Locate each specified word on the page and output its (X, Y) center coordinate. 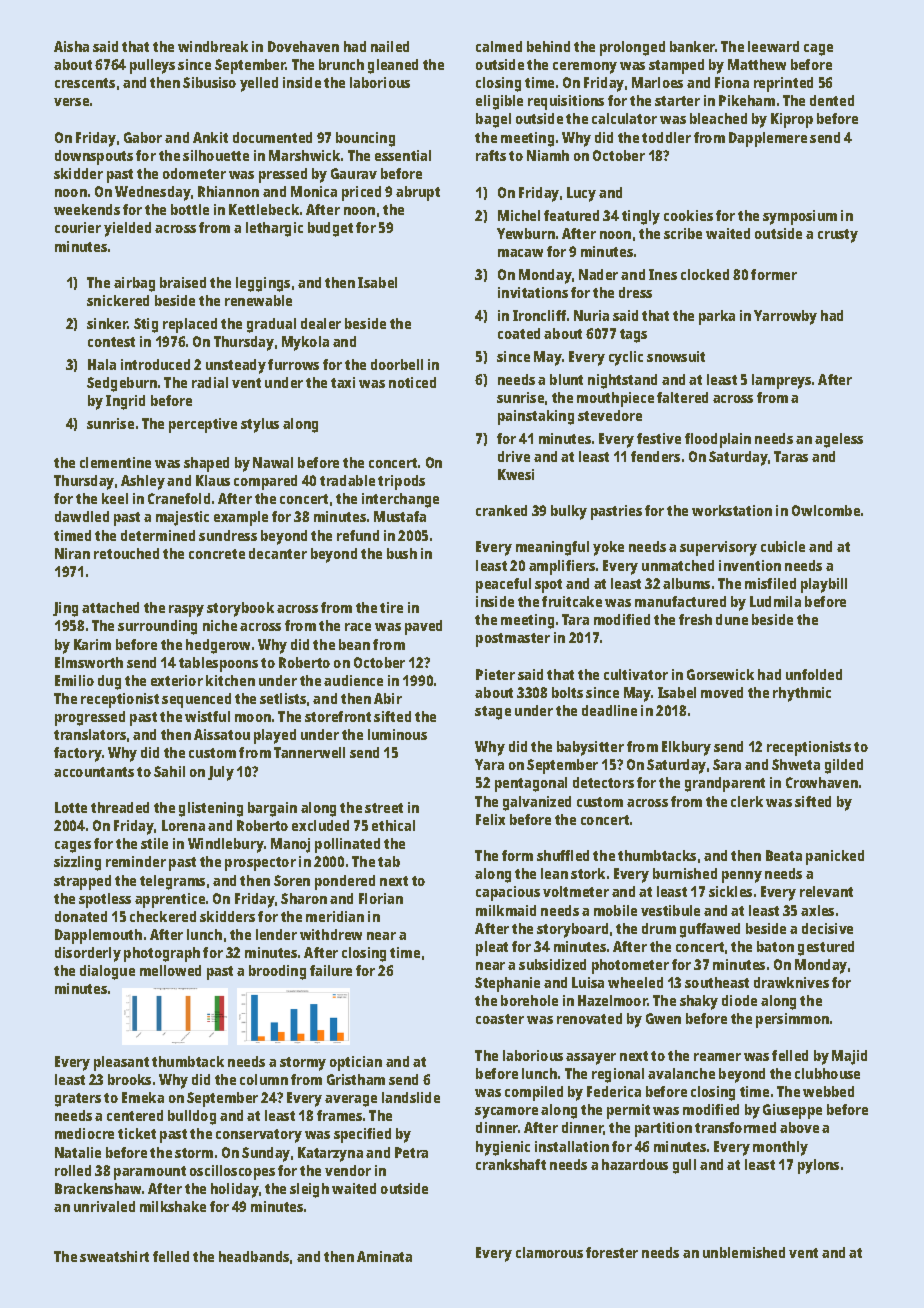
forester (612, 1252)
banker (692, 46)
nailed (390, 46)
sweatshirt (114, 1256)
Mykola (305, 343)
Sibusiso (209, 82)
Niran (72, 553)
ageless (839, 440)
